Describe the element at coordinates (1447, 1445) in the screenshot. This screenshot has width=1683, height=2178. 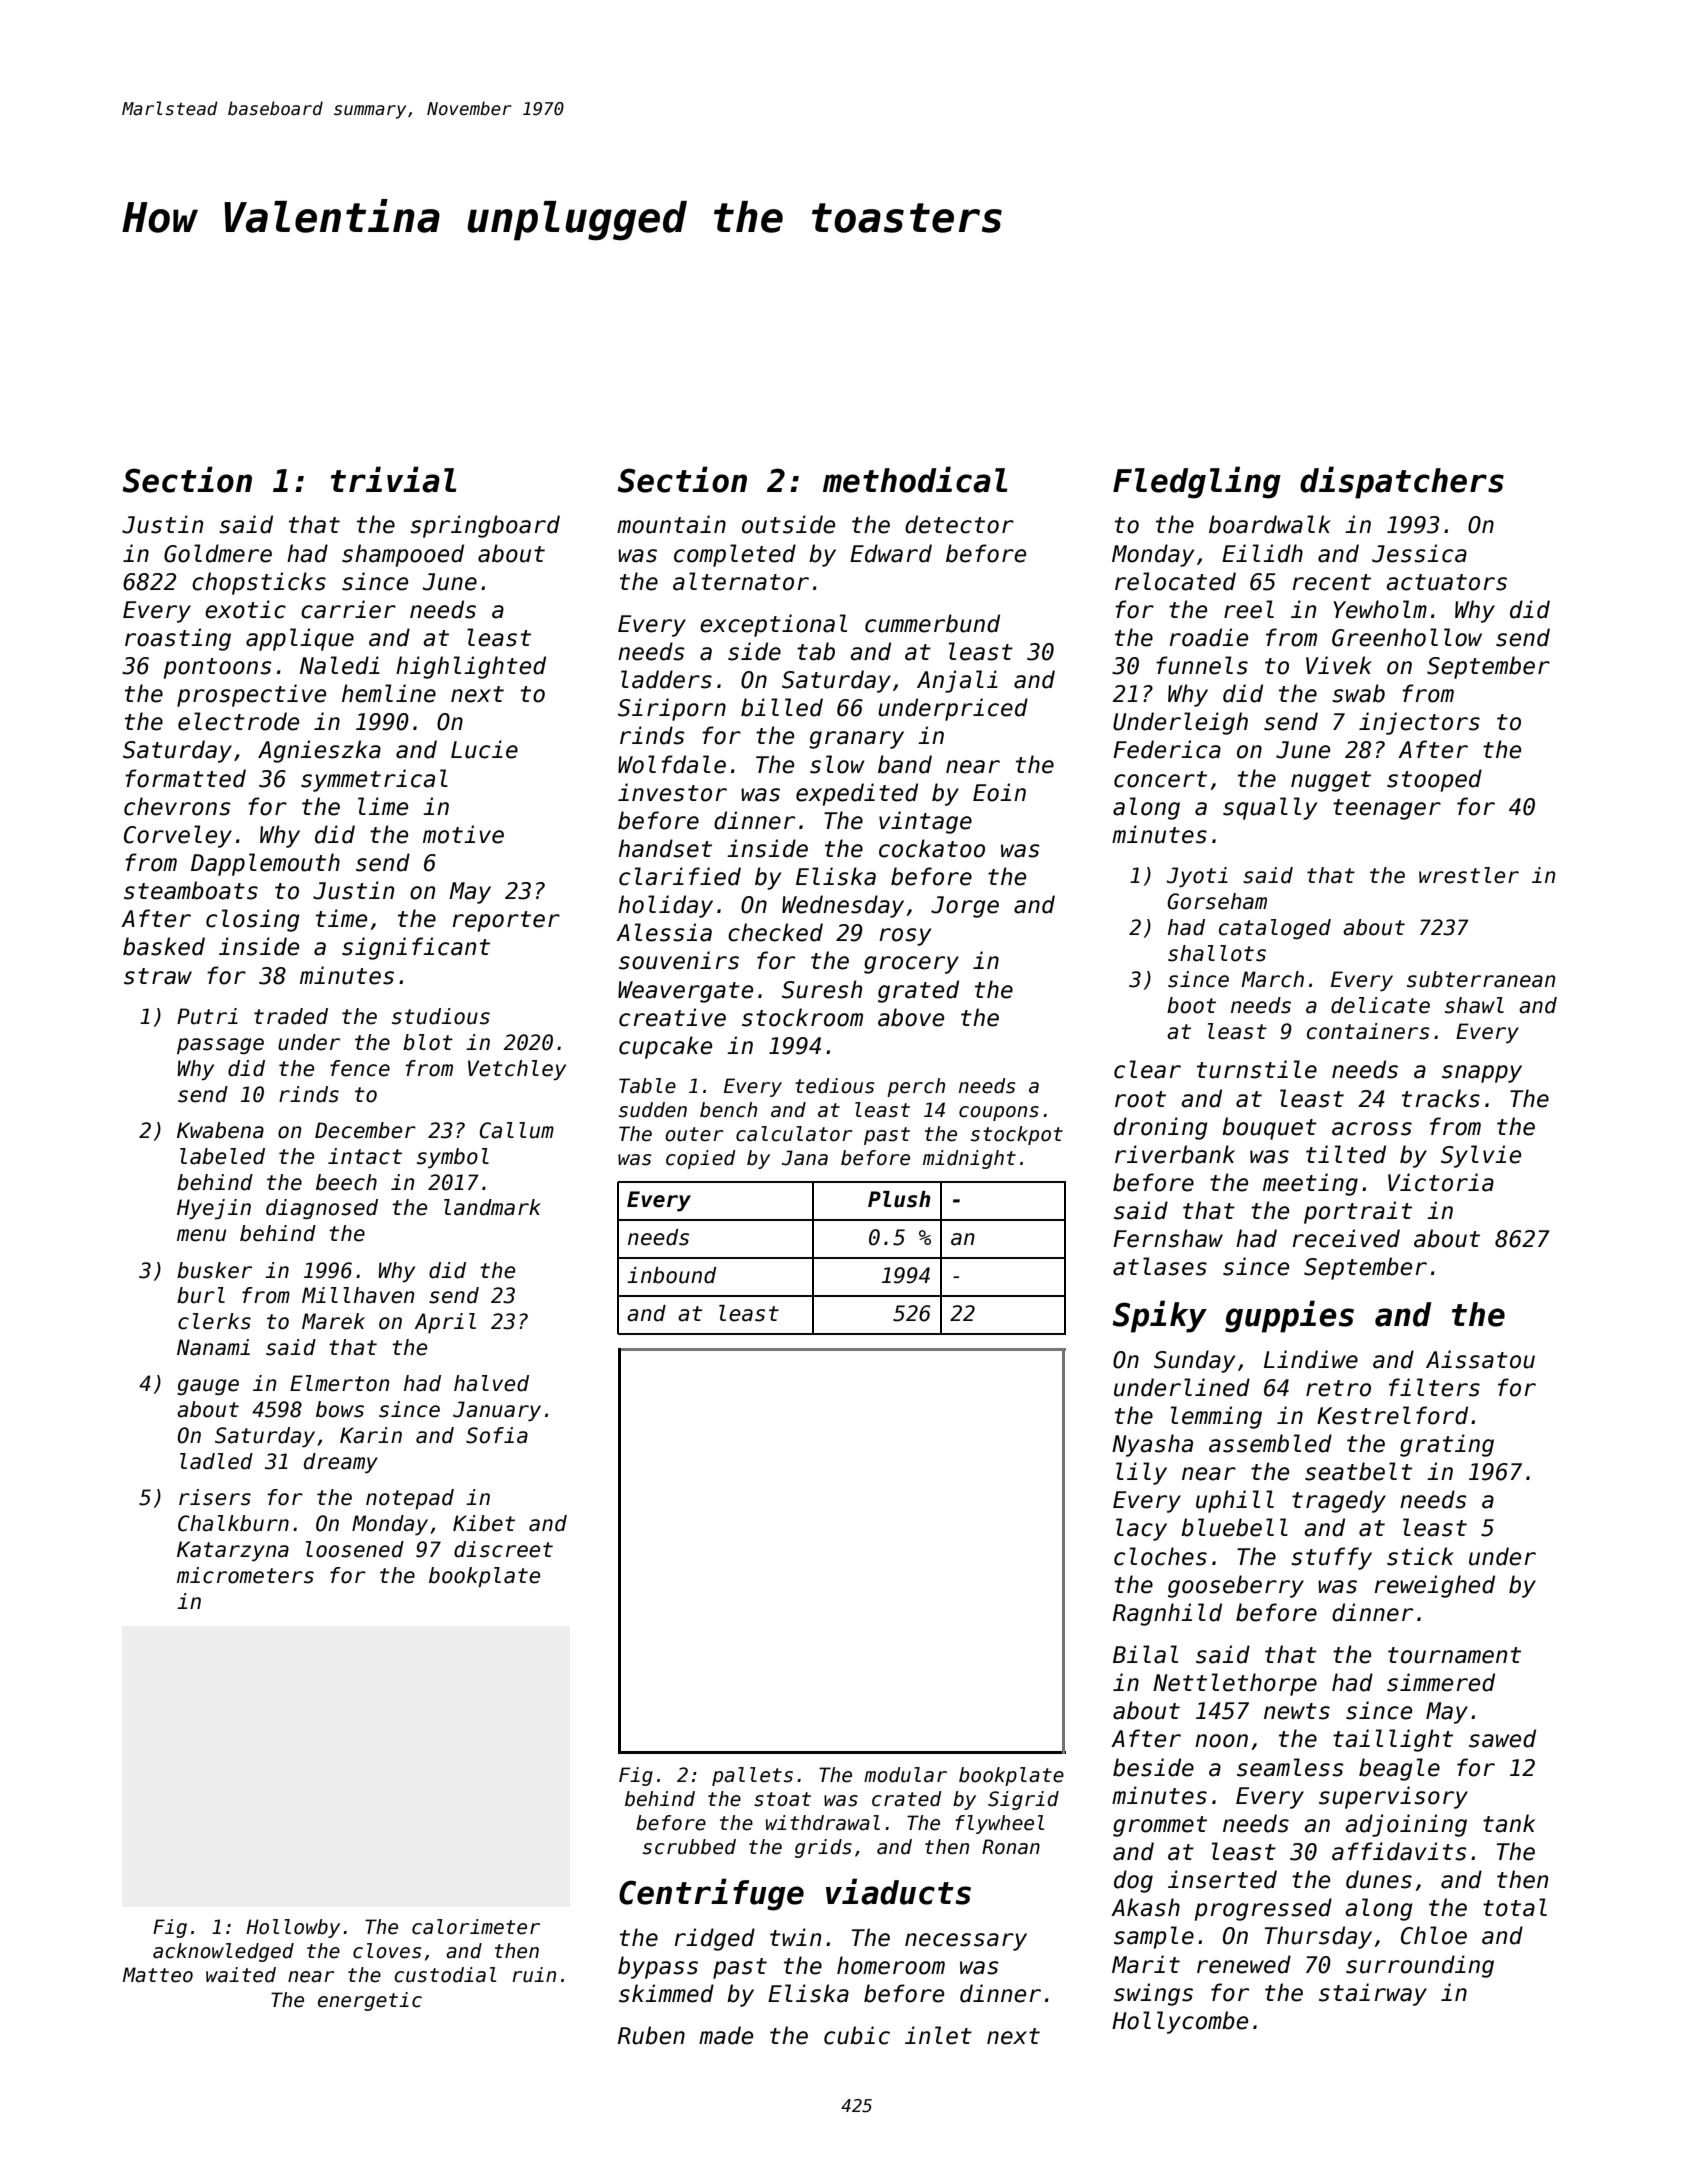
I see `grating` at that location.
